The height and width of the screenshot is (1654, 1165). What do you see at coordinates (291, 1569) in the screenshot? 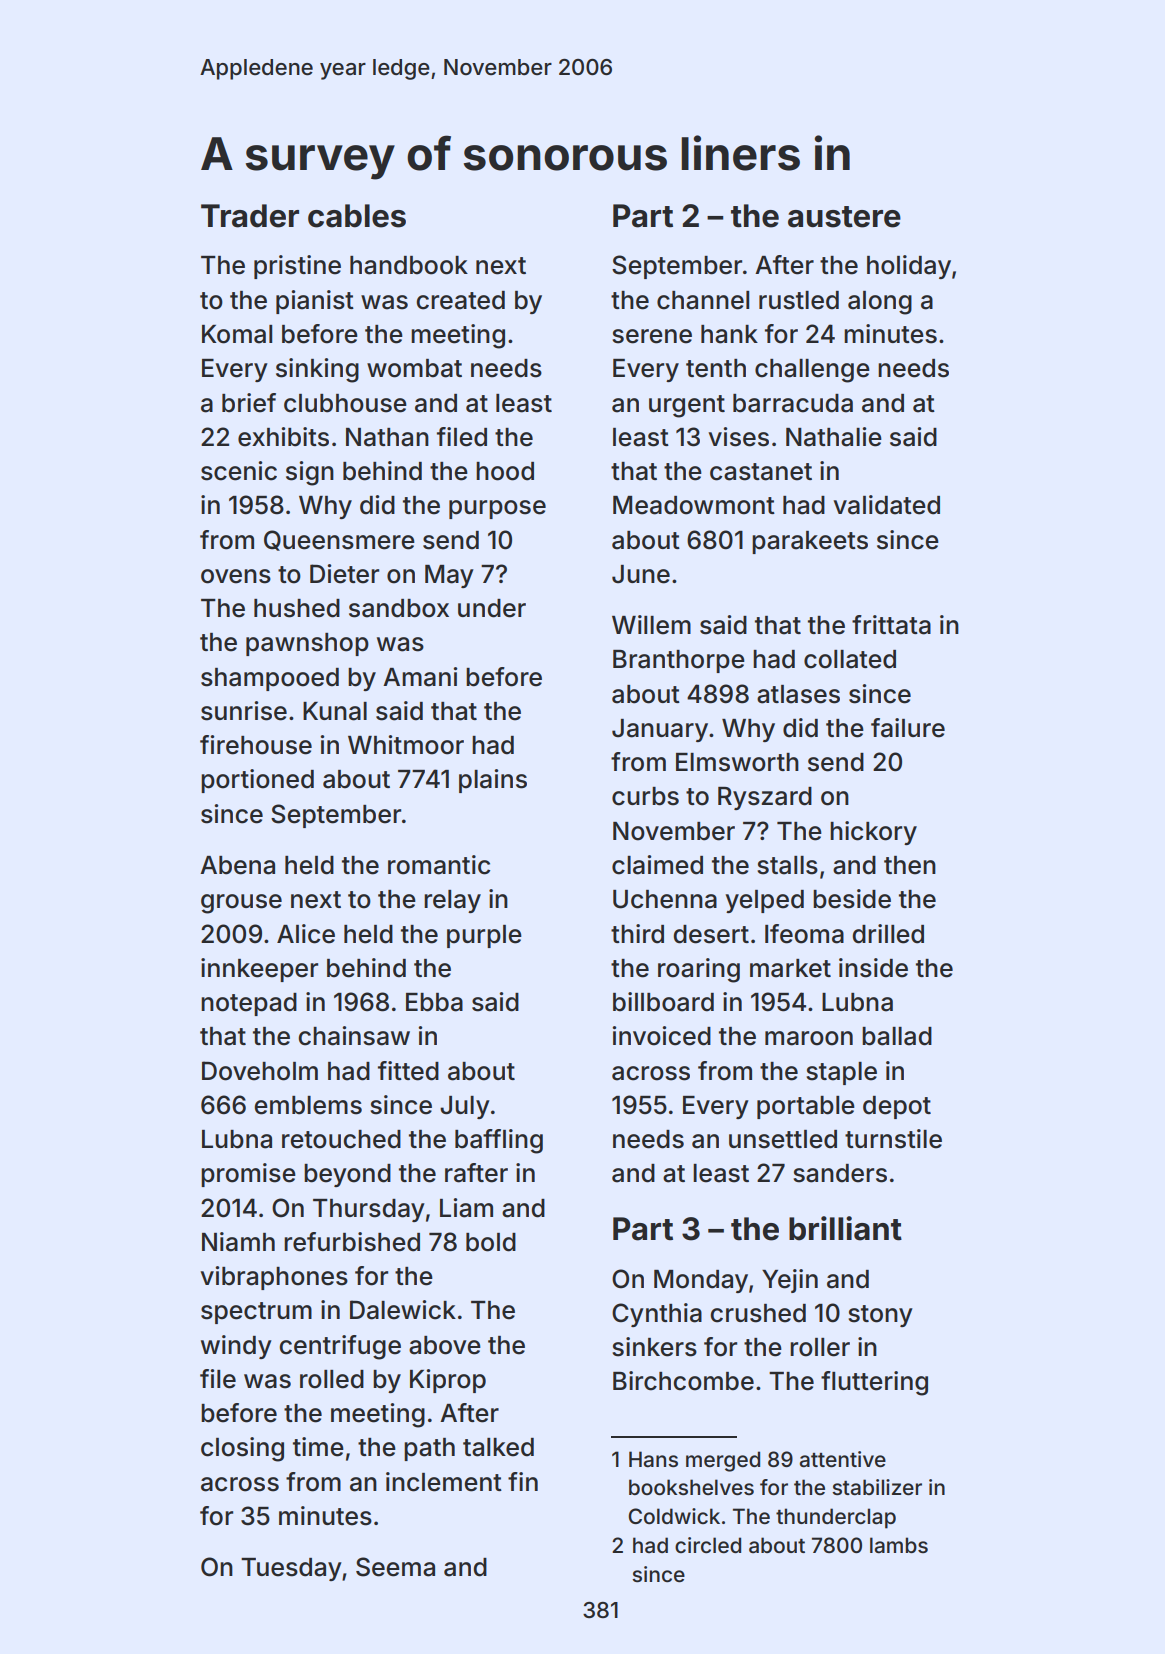
I see `Tuesday` at bounding box center [291, 1569].
